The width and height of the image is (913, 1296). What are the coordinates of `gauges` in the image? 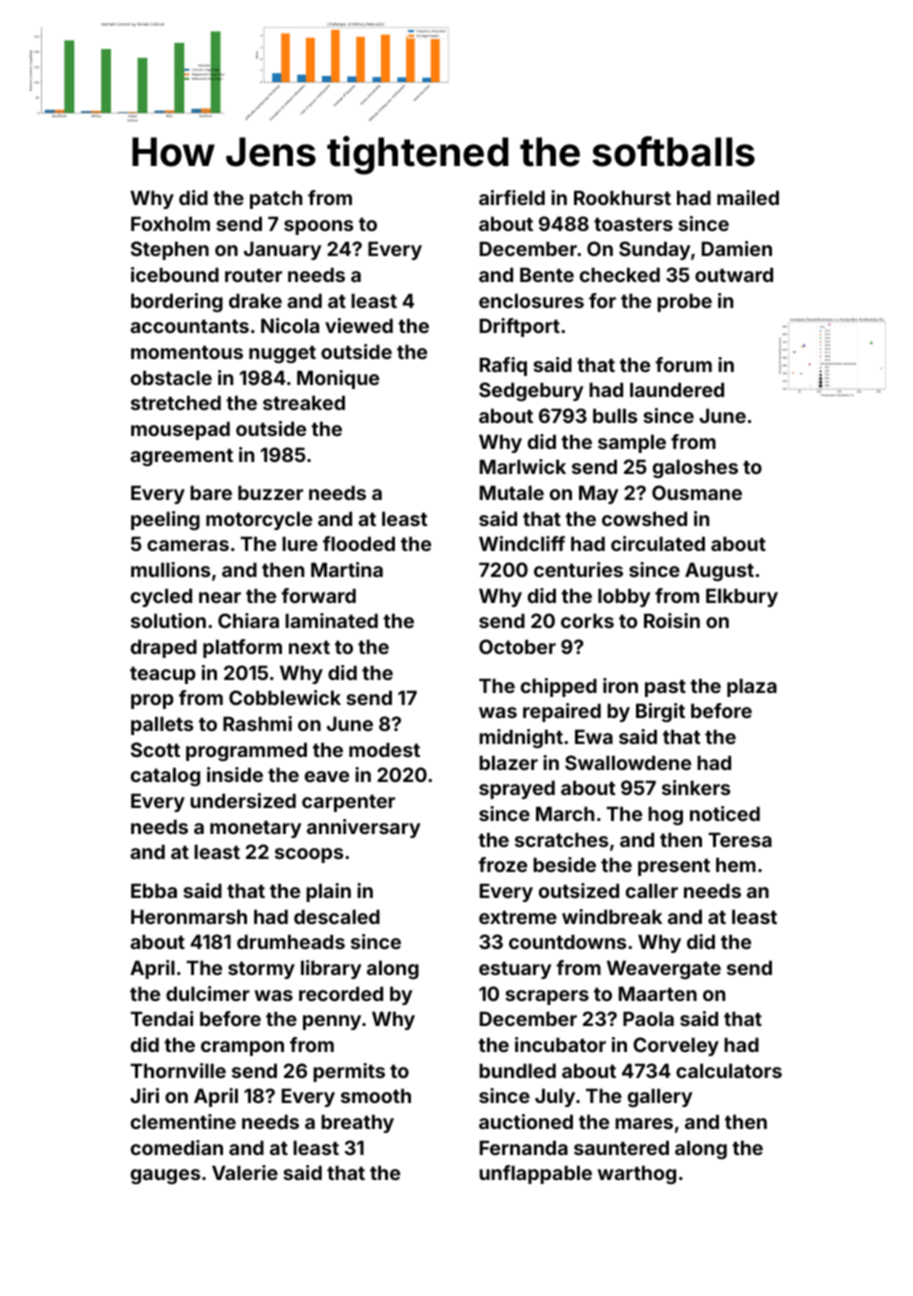 It's located at (165, 1176).
